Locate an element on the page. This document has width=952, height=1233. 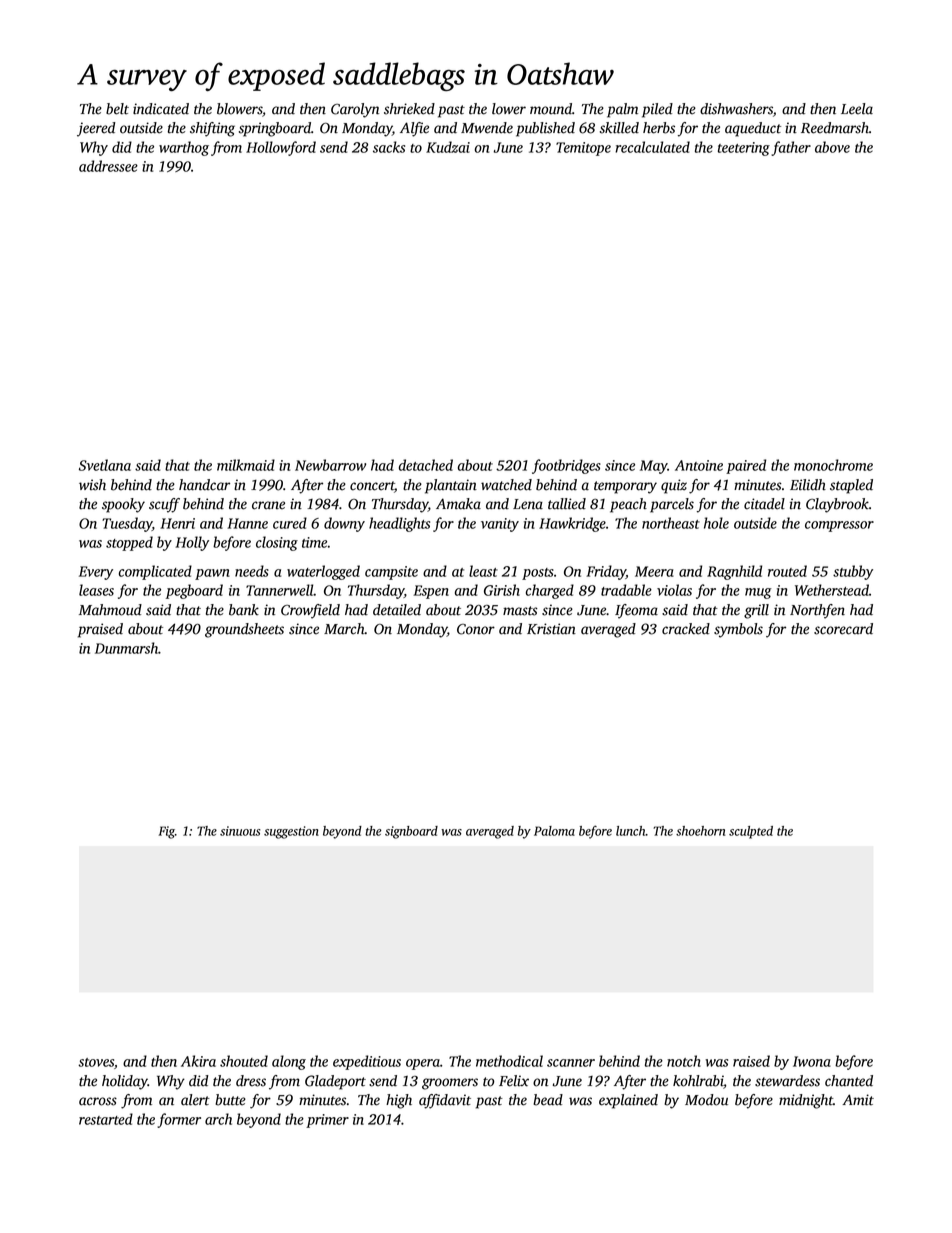
expeditious is located at coordinates (367, 1062).
